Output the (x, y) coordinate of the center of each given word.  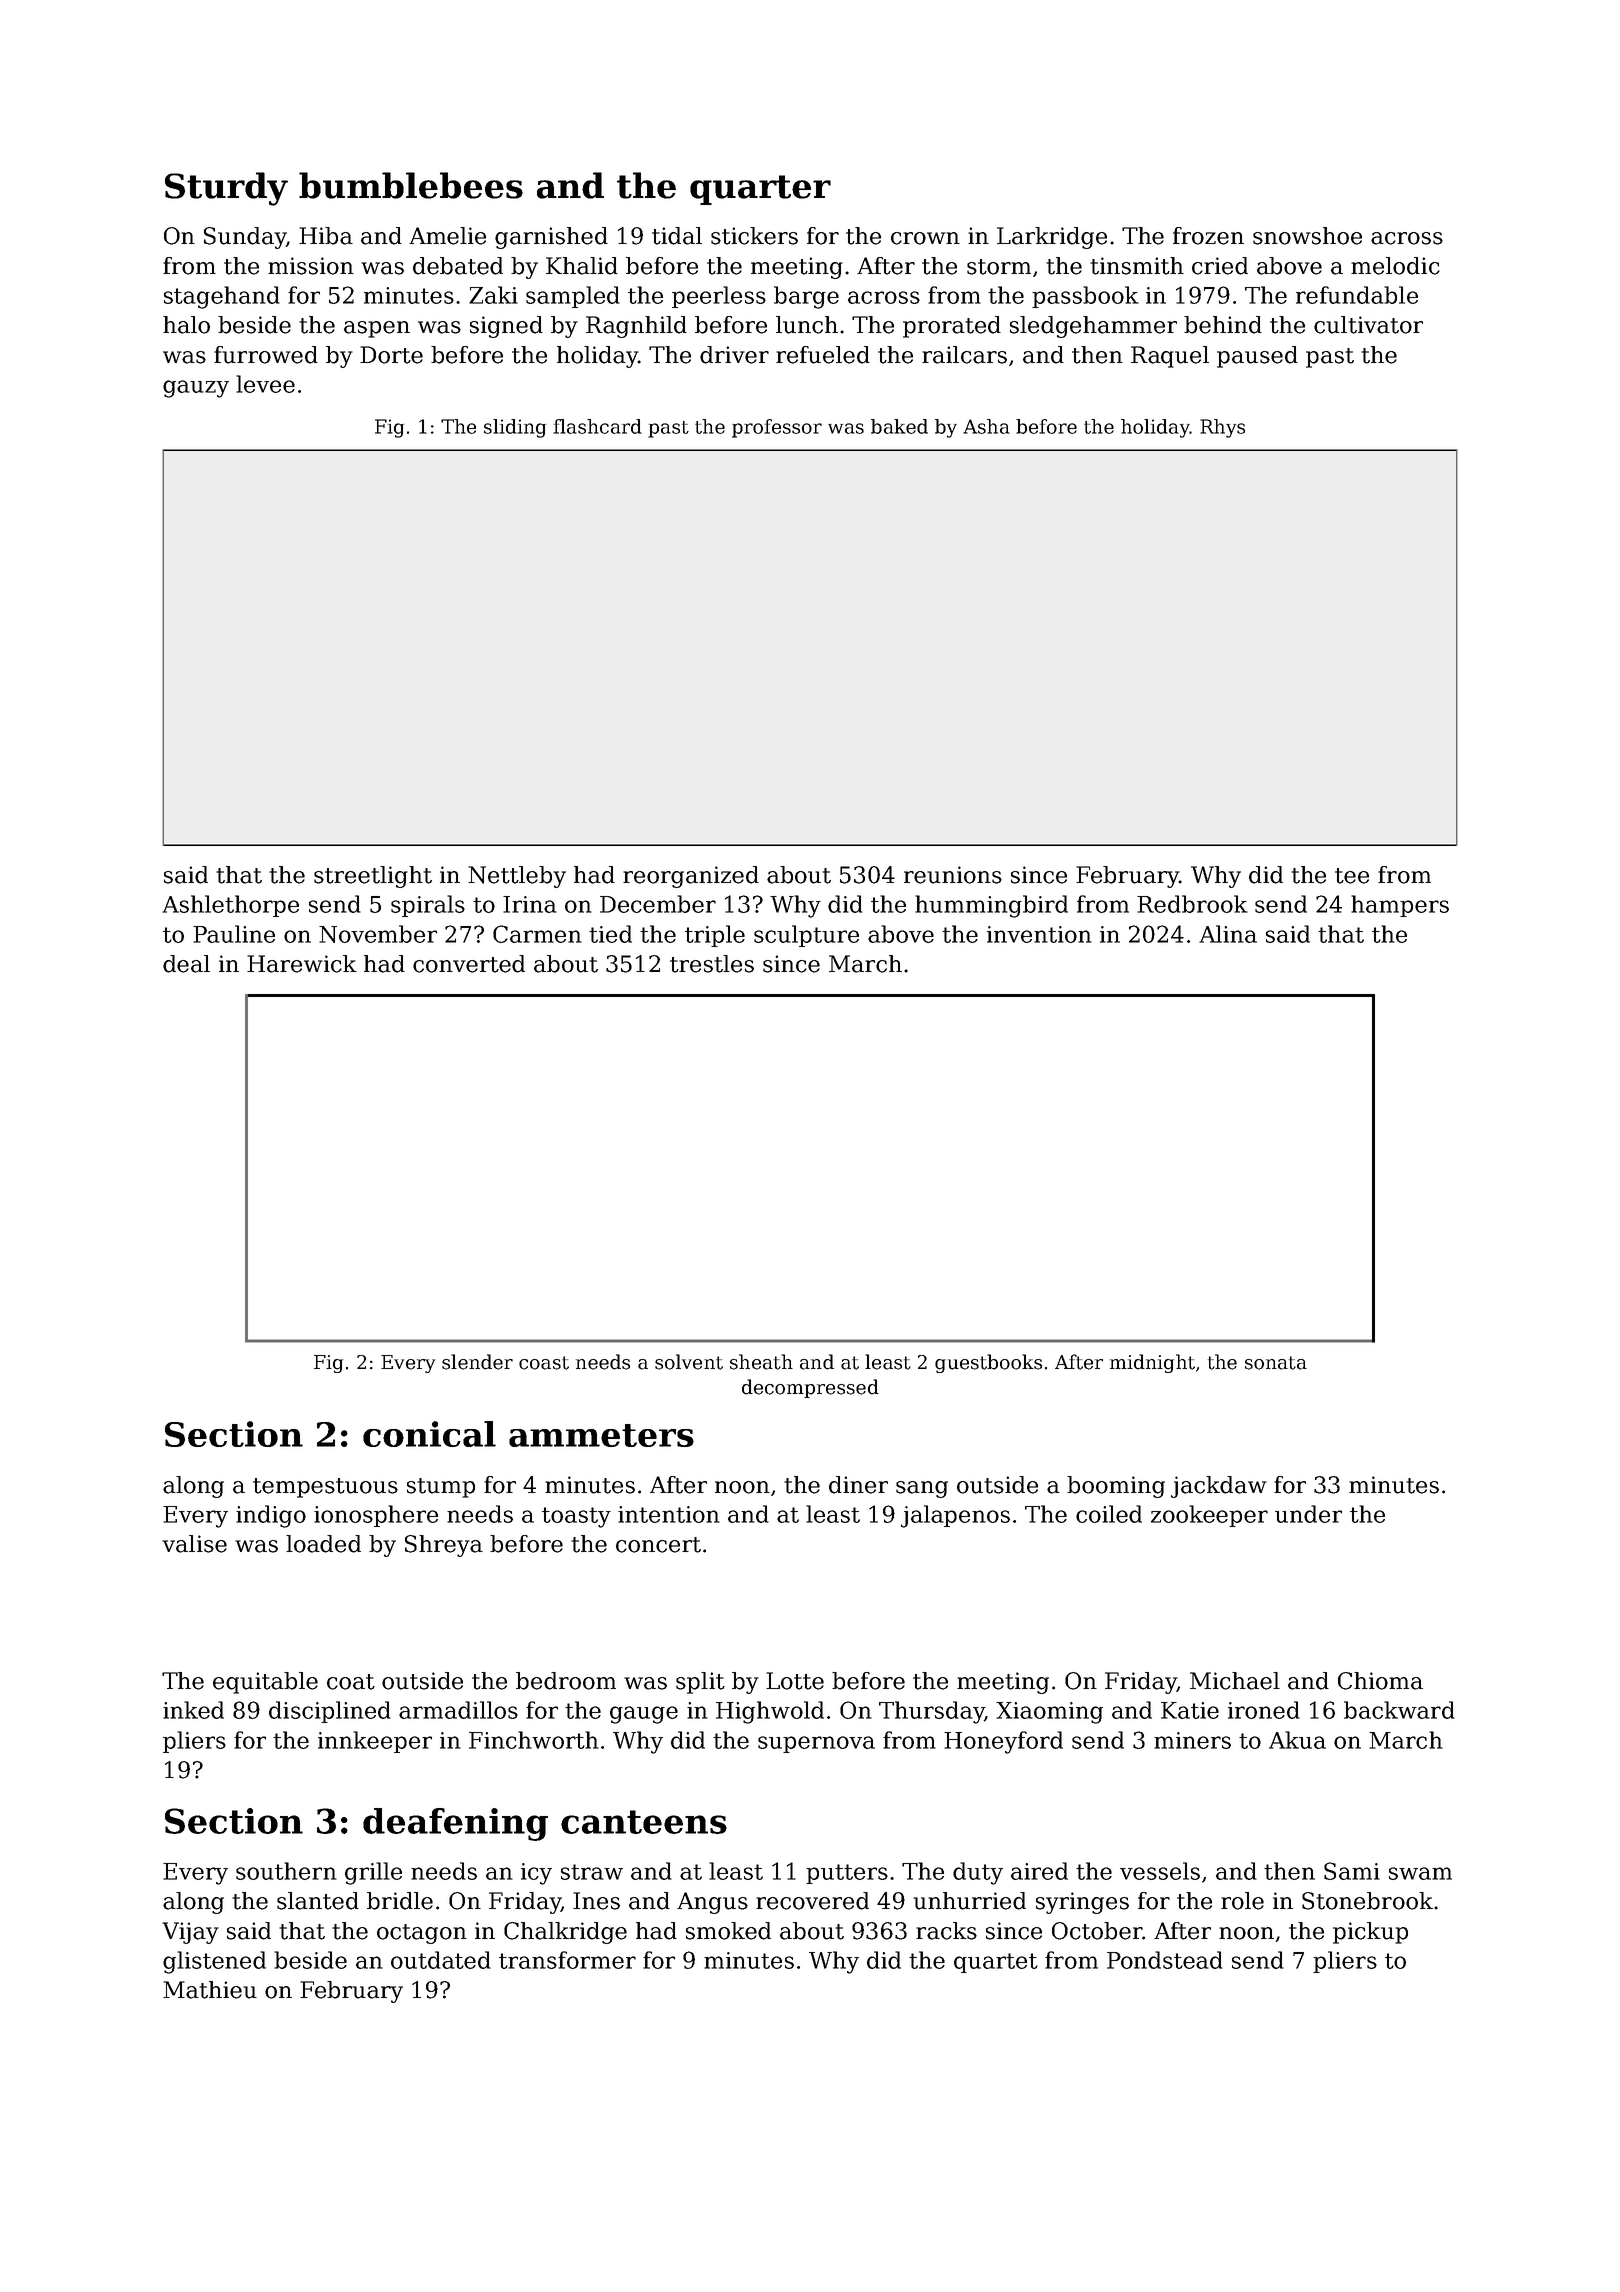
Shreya (444, 1546)
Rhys (1222, 428)
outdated (441, 1960)
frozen (1208, 236)
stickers (754, 236)
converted (469, 964)
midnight (1152, 1363)
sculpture (806, 936)
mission (311, 266)
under (1308, 1514)
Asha (986, 426)
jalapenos (955, 1516)
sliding (515, 428)
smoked (728, 1931)
